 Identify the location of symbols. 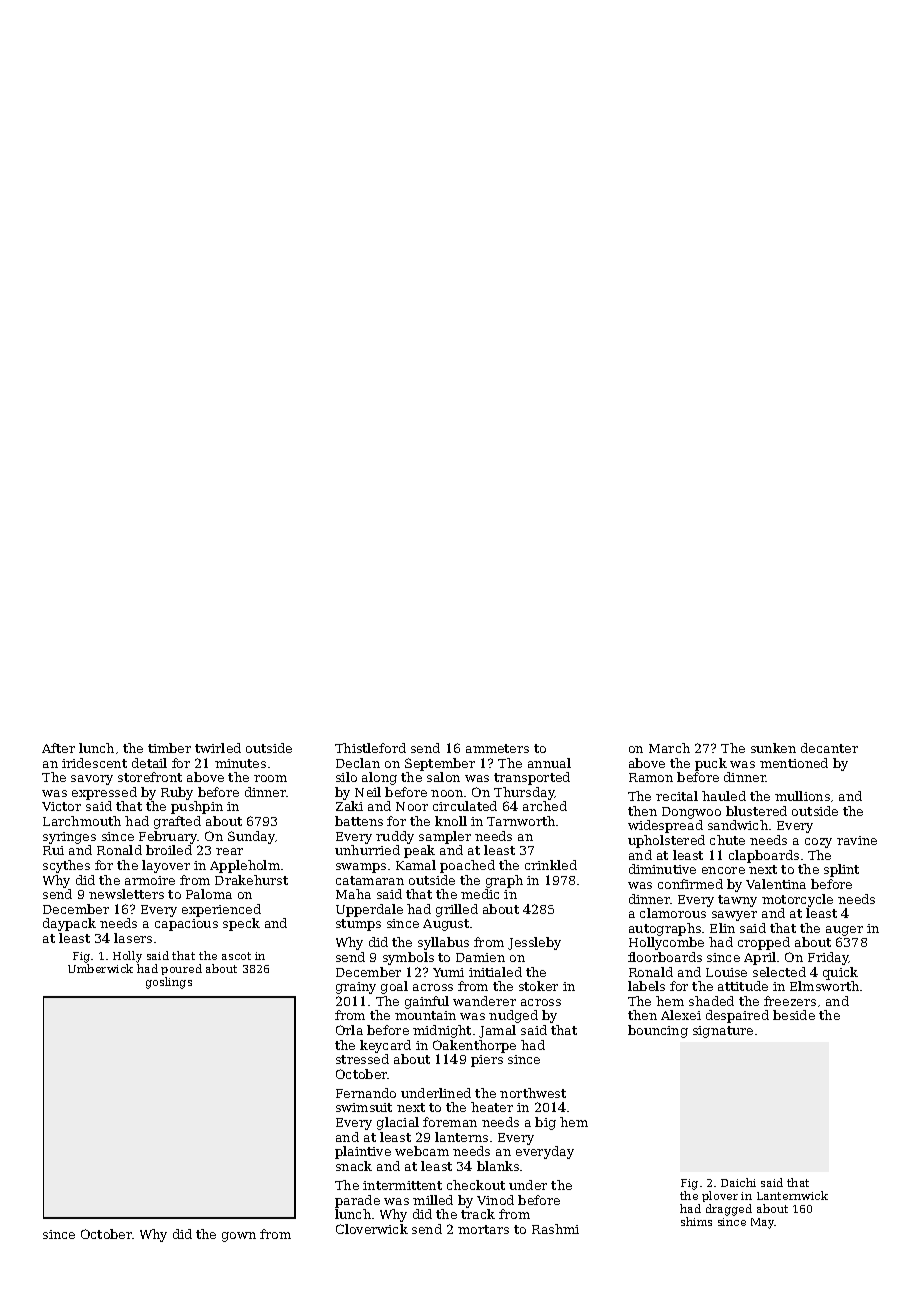
(408, 958).
